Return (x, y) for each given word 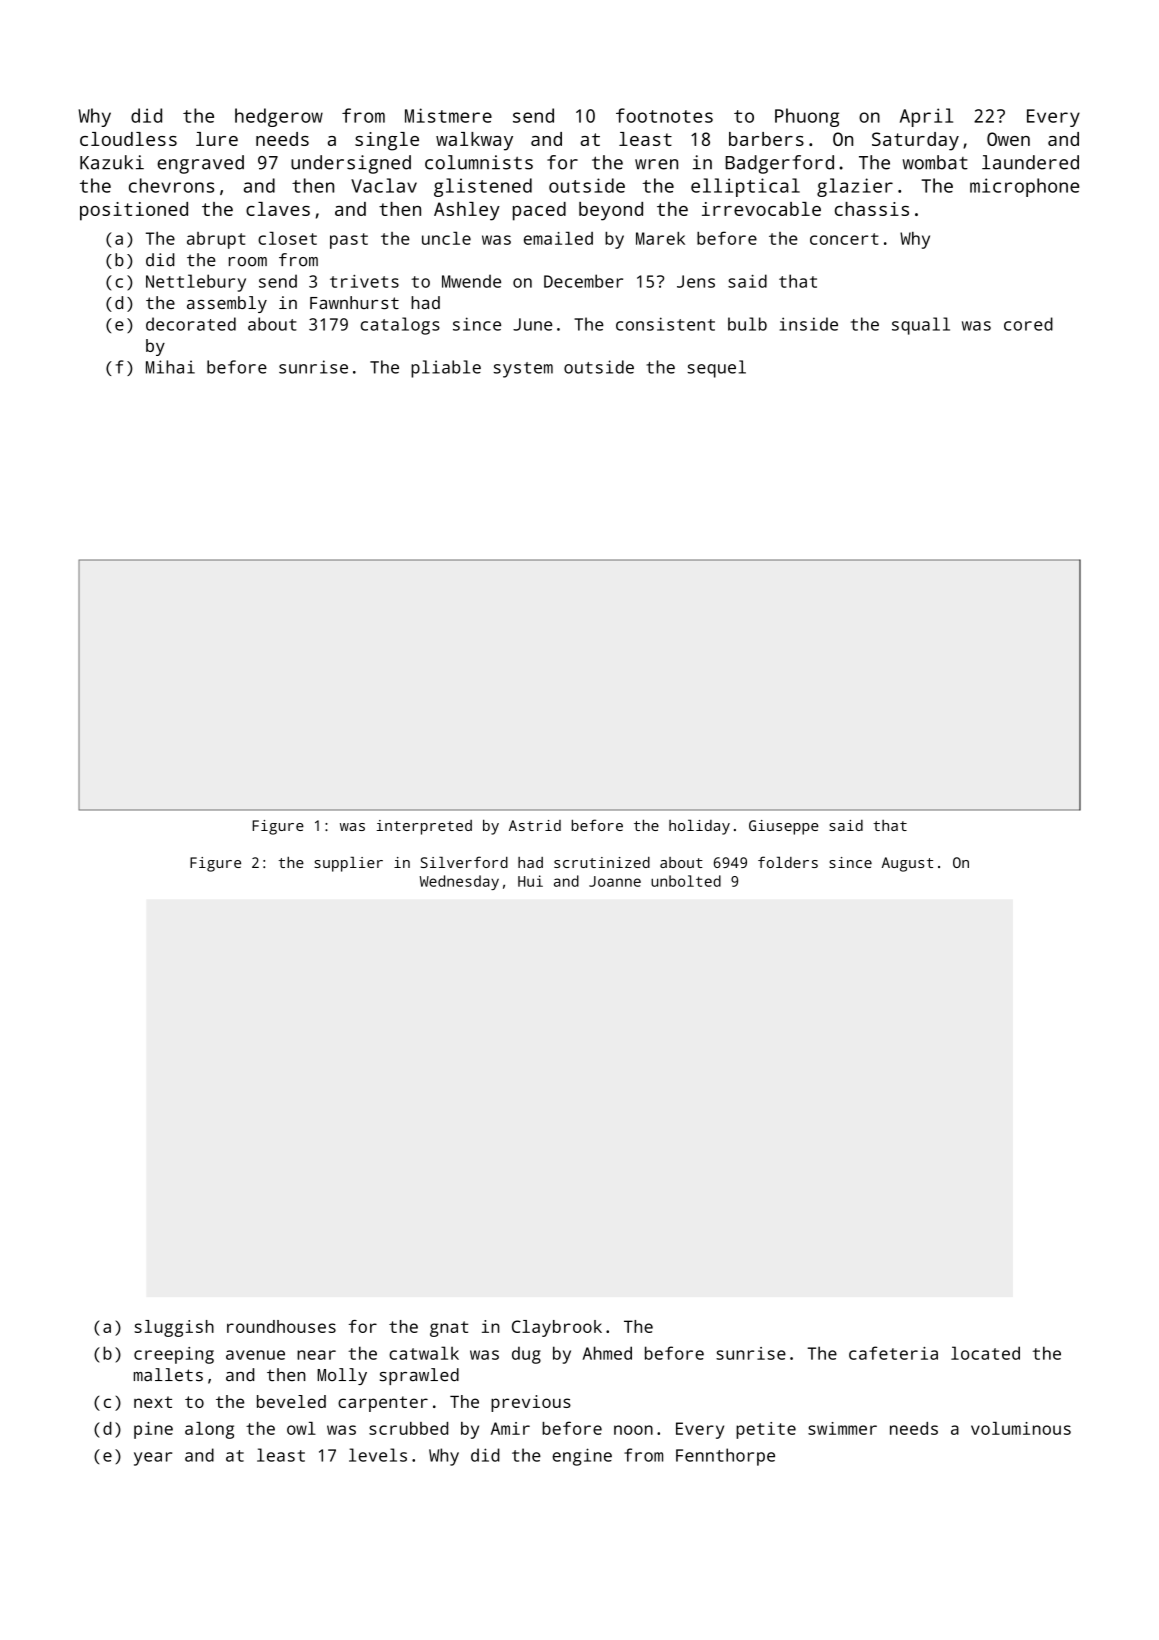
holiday (699, 827)
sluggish (174, 1328)
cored (1028, 324)
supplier (348, 864)
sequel (716, 369)
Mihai (170, 367)
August (907, 864)
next (153, 1402)
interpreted (424, 827)
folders (788, 862)
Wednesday (459, 882)
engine (582, 1457)
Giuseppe (784, 827)
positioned (134, 211)
